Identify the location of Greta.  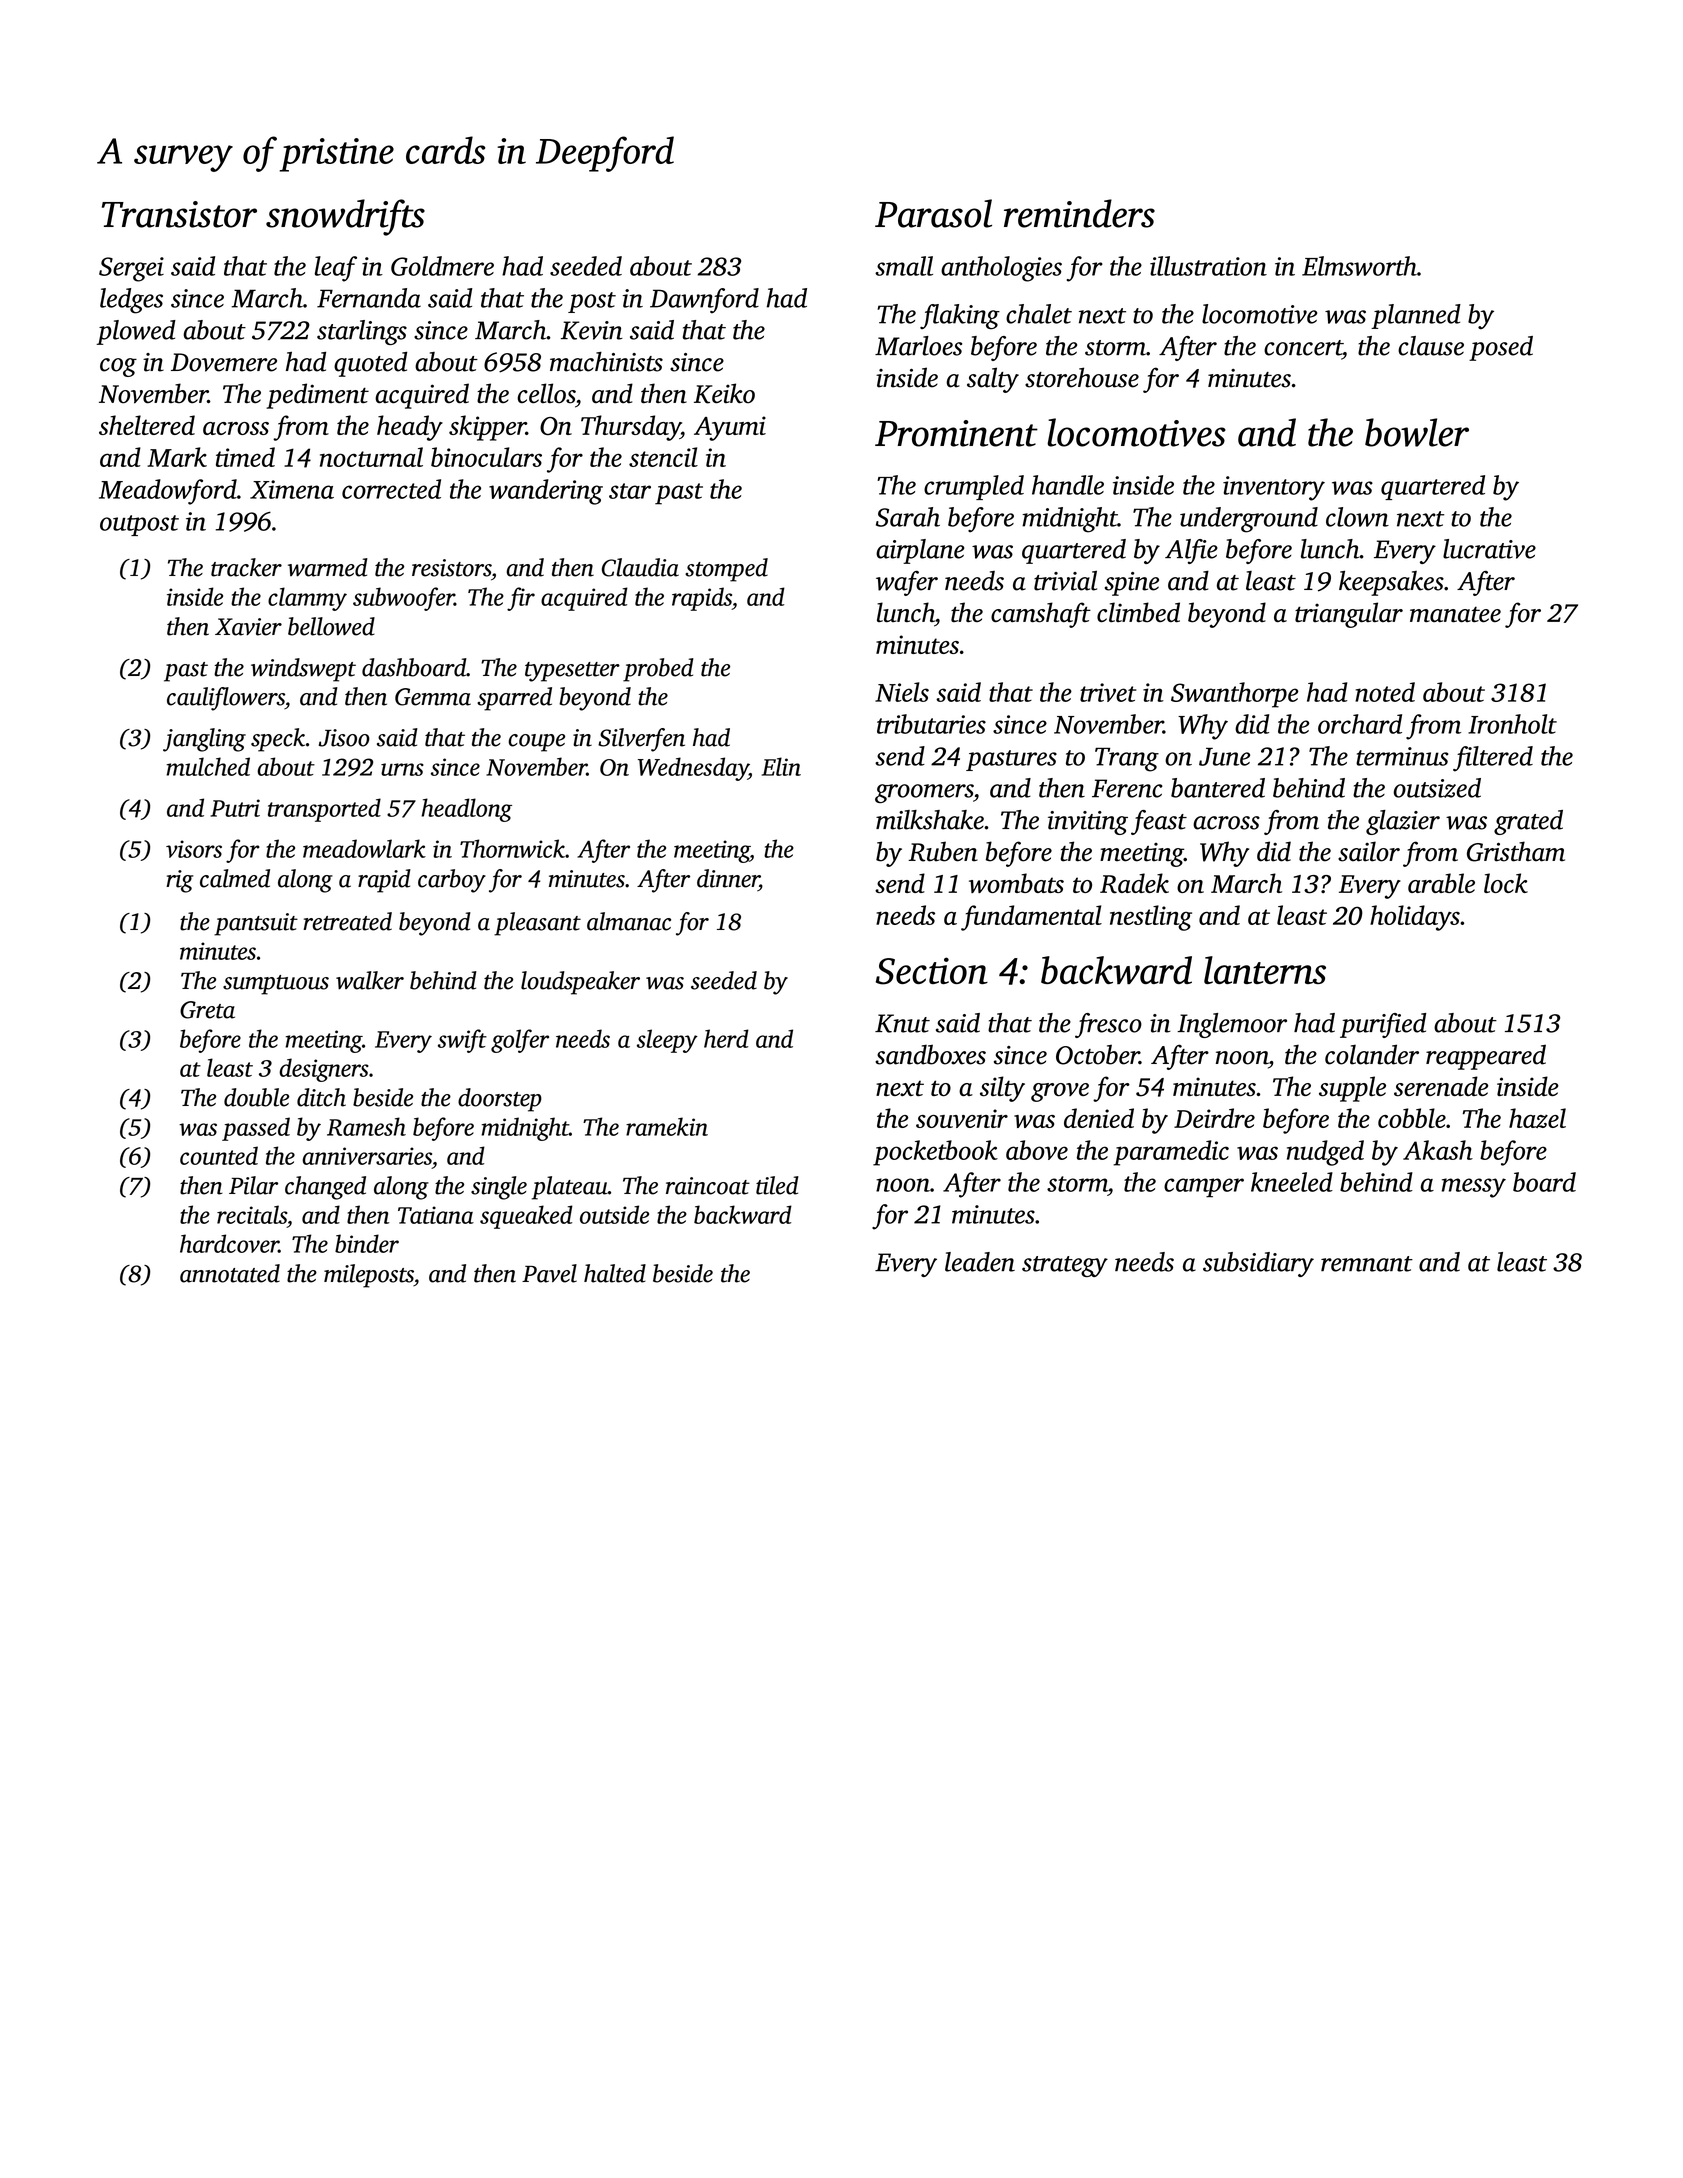
(207, 1010).
